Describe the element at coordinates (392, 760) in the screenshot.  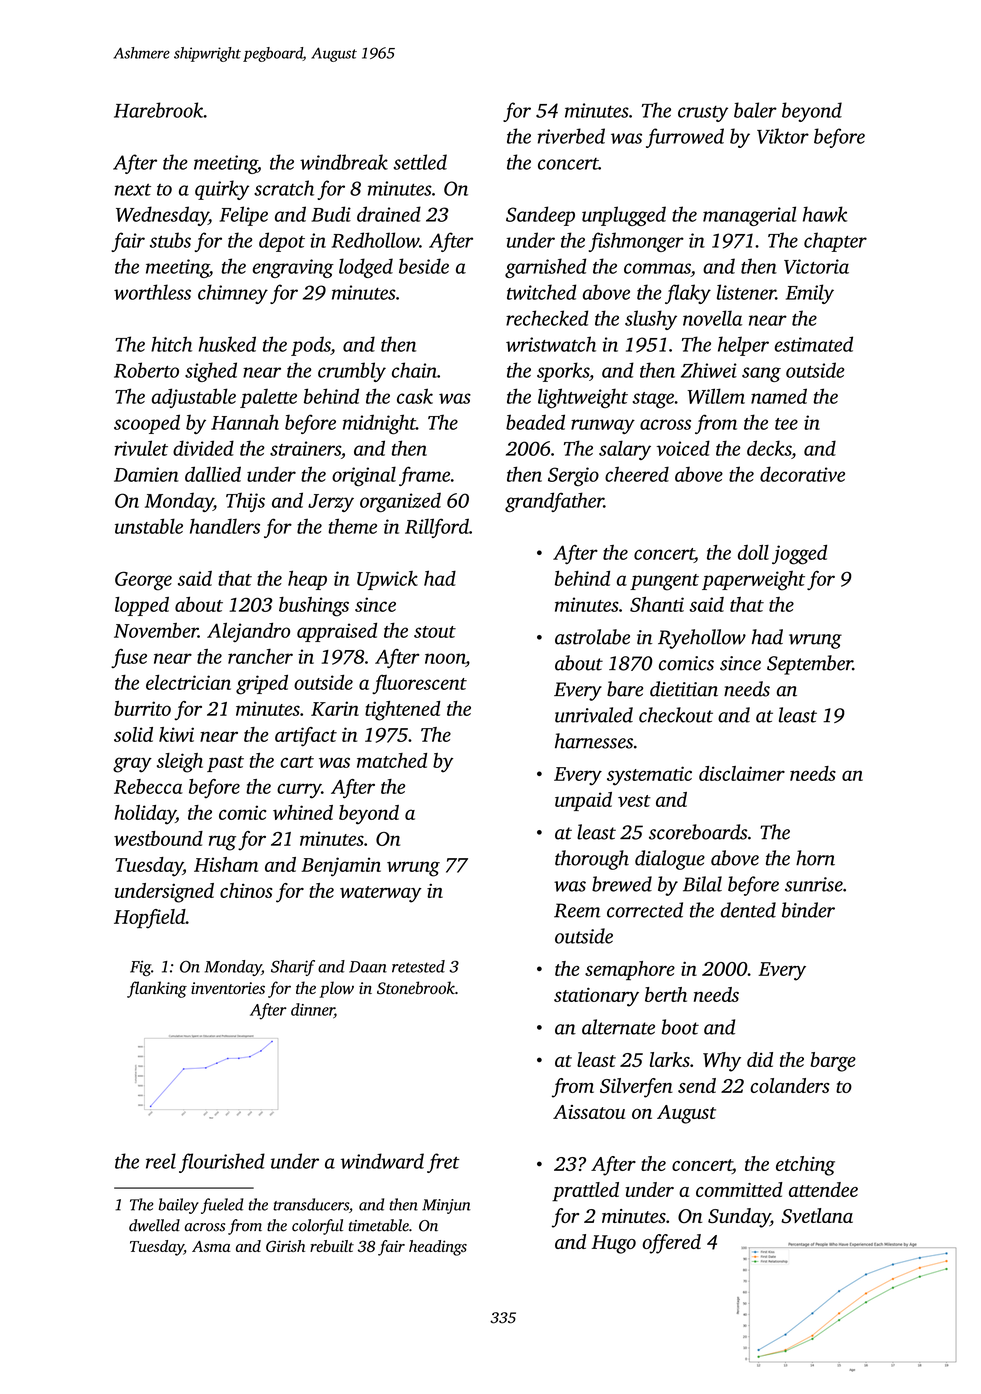
I see `matched` at that location.
